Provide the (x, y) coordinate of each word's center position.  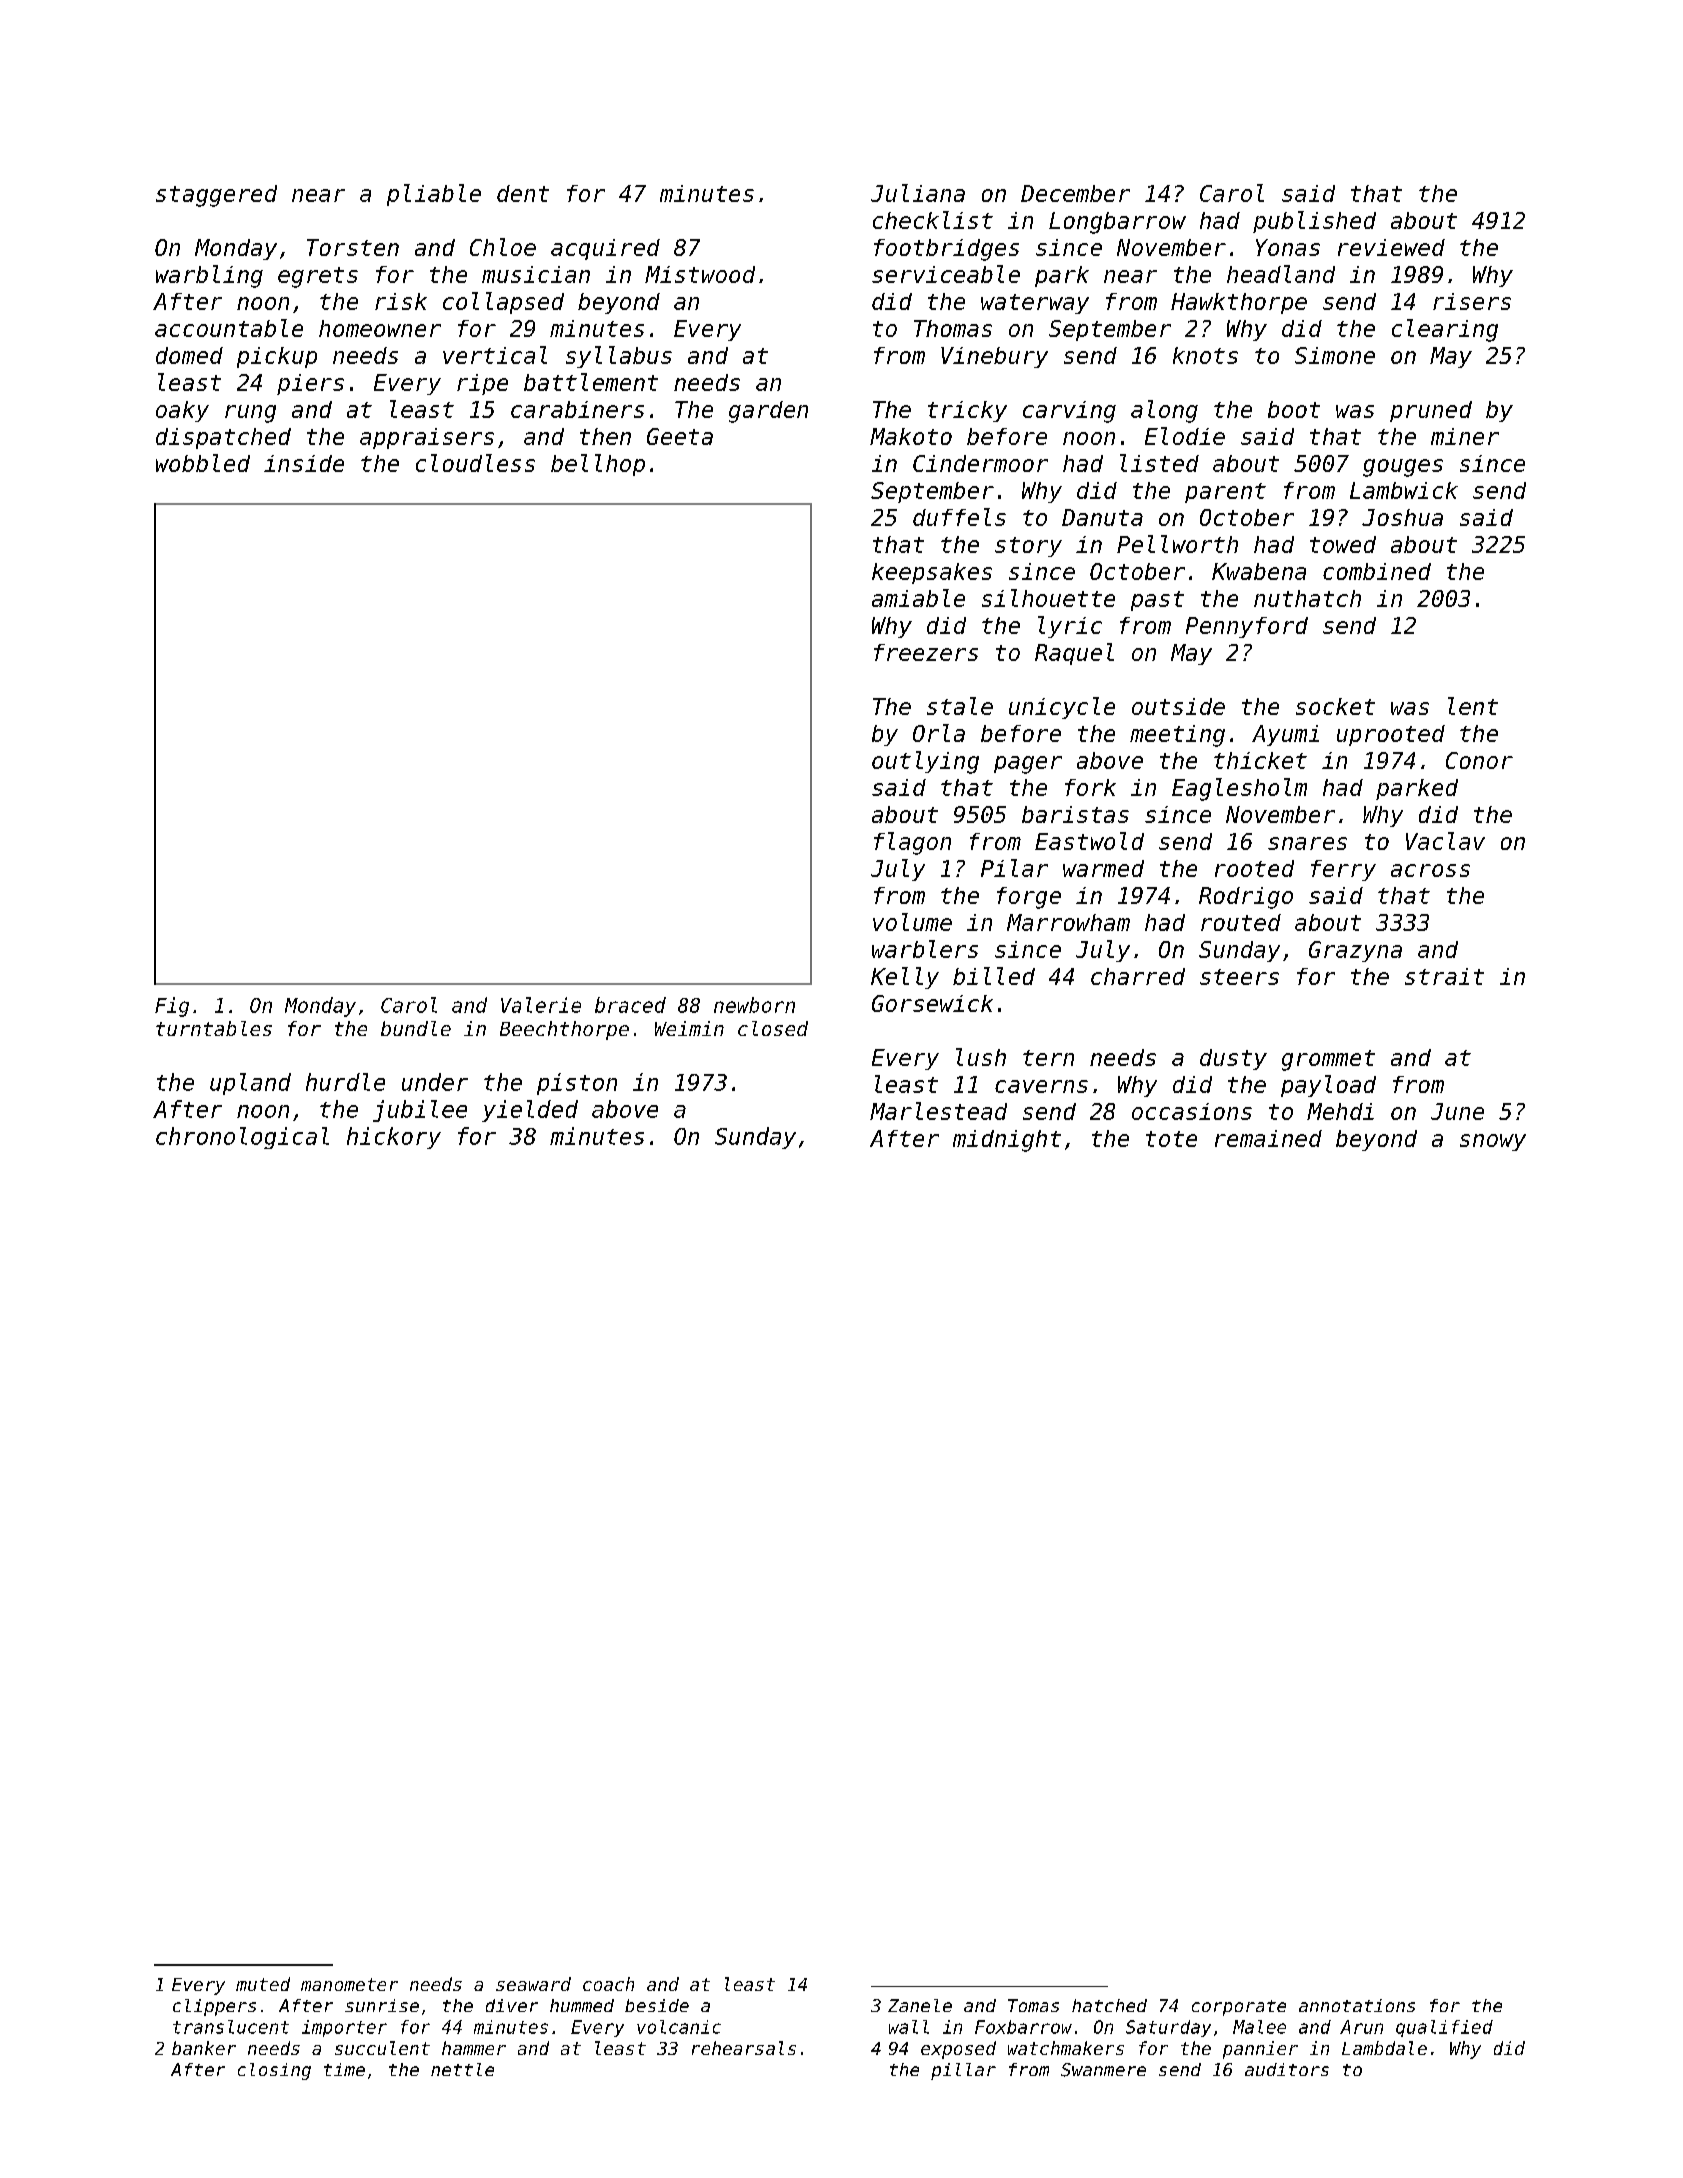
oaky (182, 411)
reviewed (1391, 247)
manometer (349, 1984)
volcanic (679, 2027)
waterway (1035, 304)
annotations (1357, 2005)
